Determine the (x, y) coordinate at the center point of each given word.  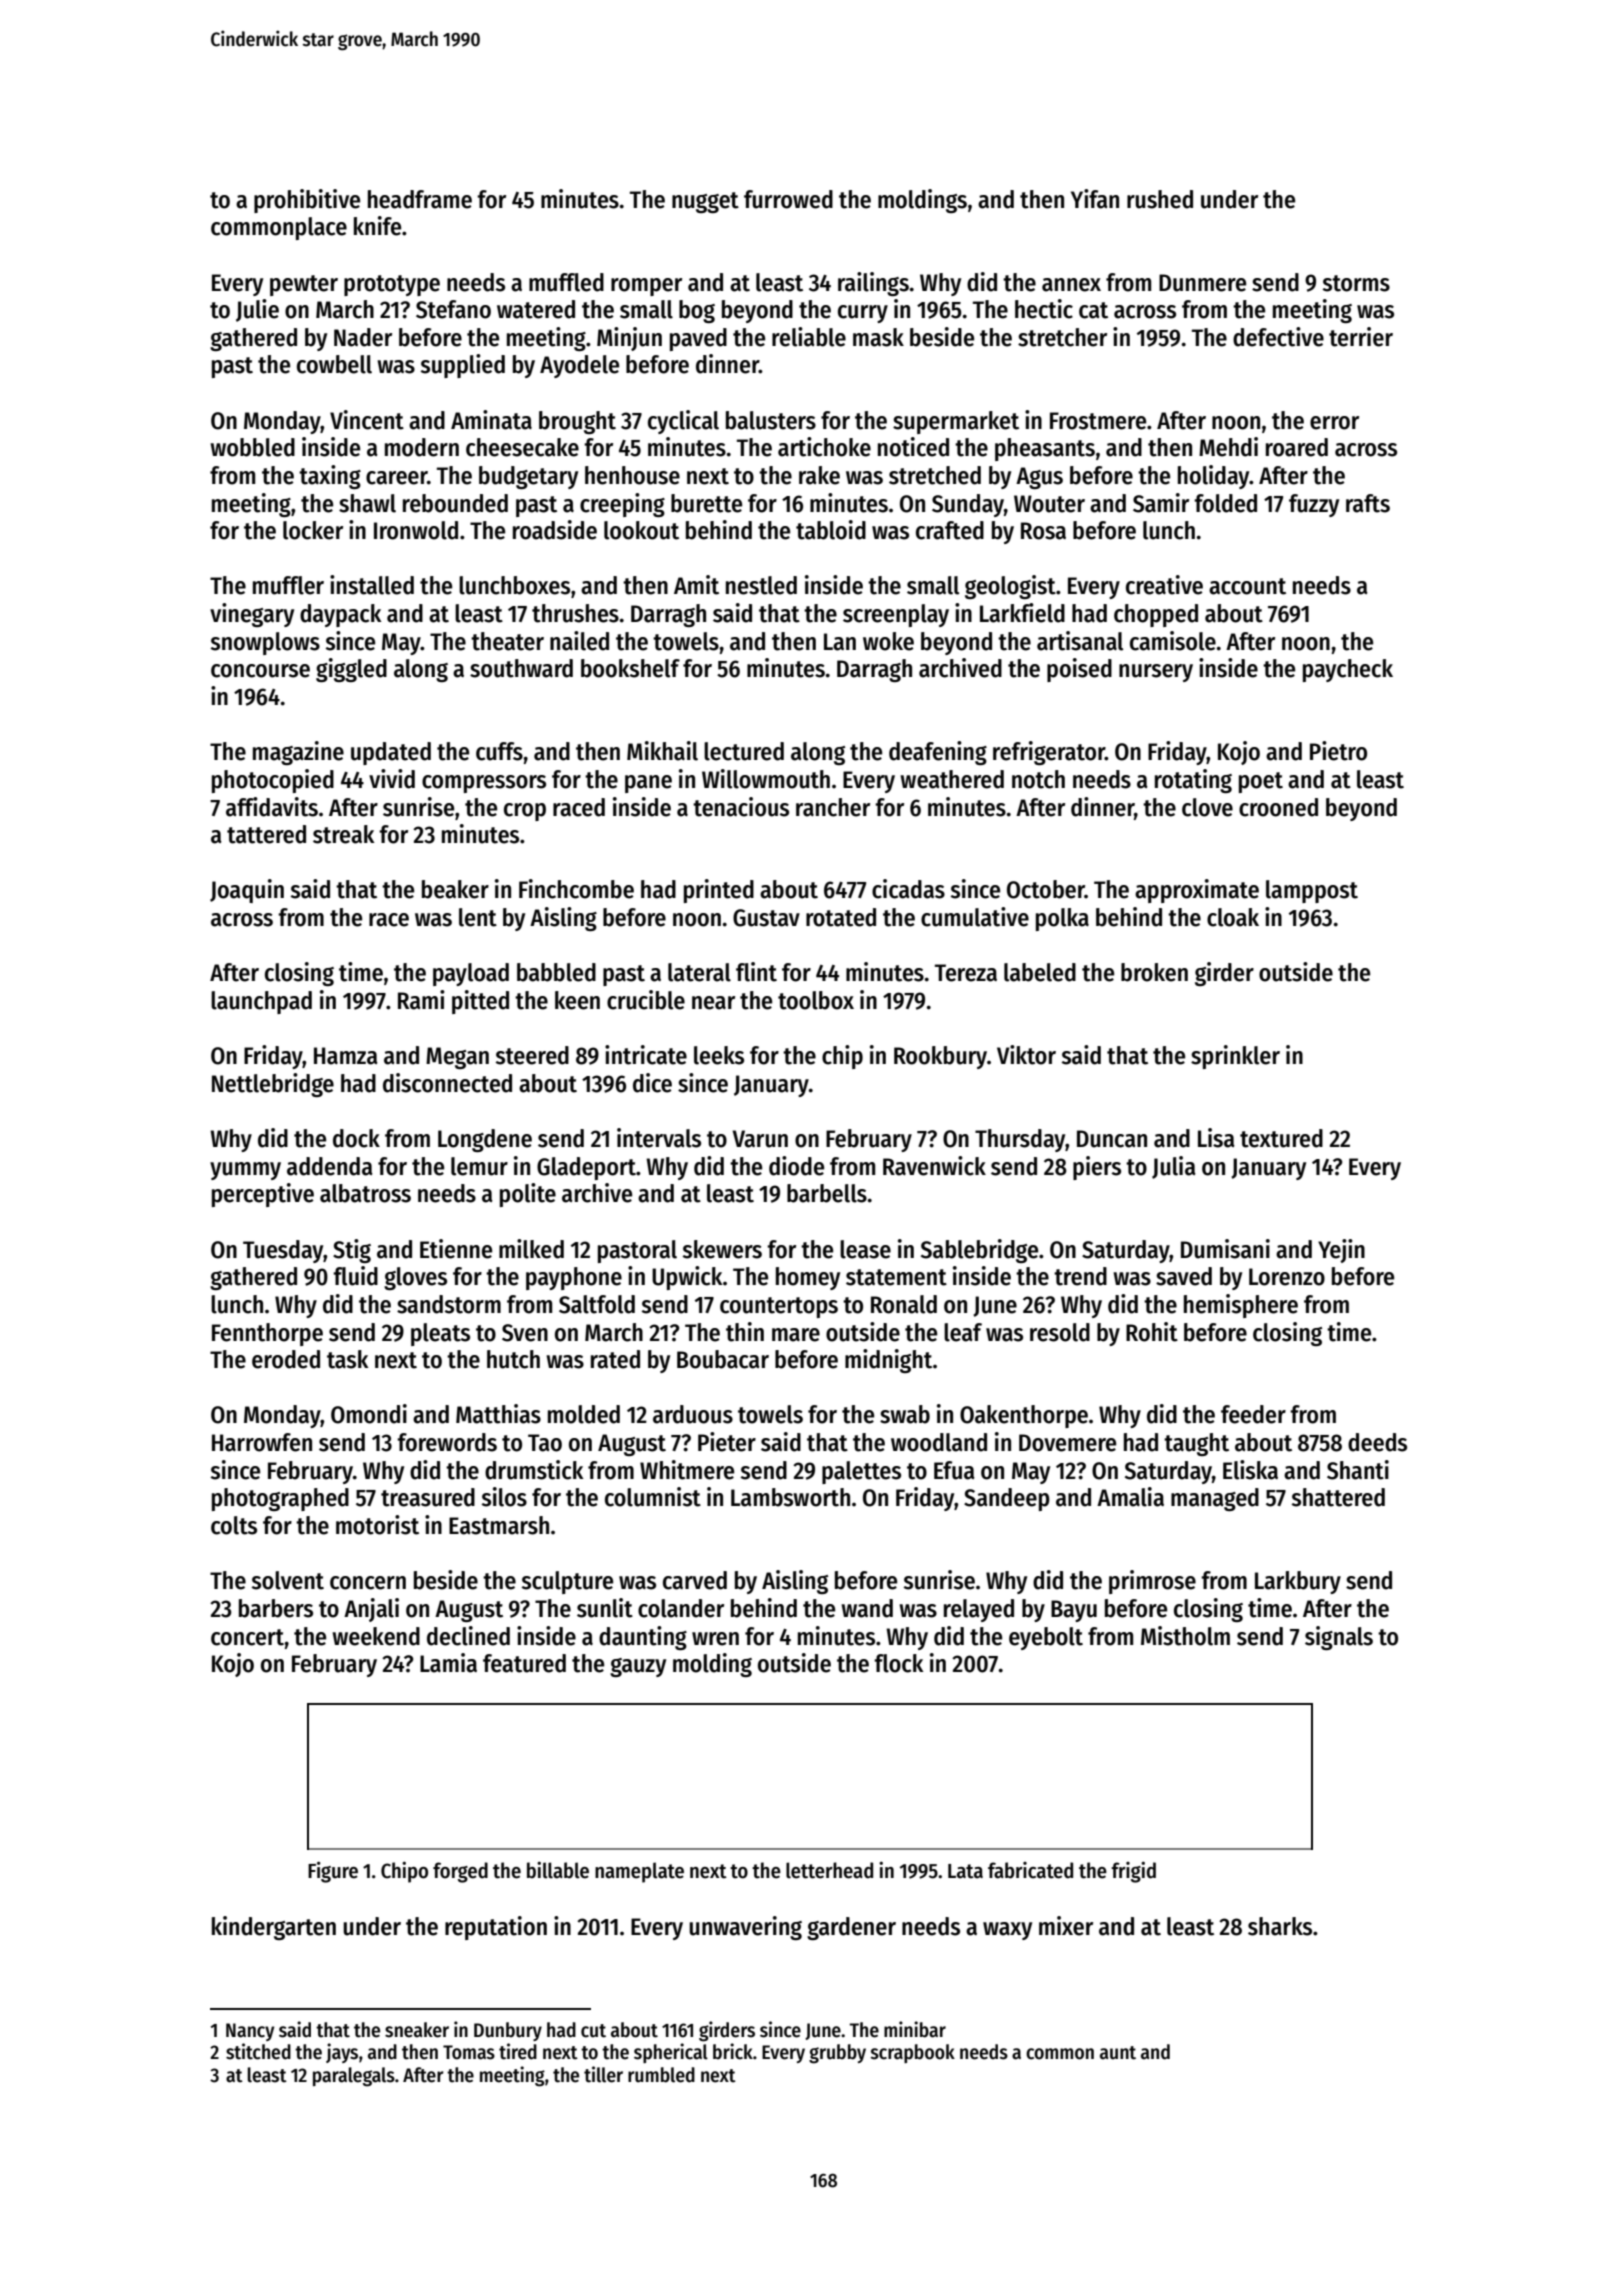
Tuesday (283, 1251)
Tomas (469, 2052)
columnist (653, 1497)
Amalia (1130, 1497)
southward (521, 668)
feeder (1253, 1414)
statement (896, 1277)
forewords (447, 1442)
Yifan (1095, 199)
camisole (1173, 641)
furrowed (788, 199)
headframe (420, 199)
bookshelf (630, 668)
